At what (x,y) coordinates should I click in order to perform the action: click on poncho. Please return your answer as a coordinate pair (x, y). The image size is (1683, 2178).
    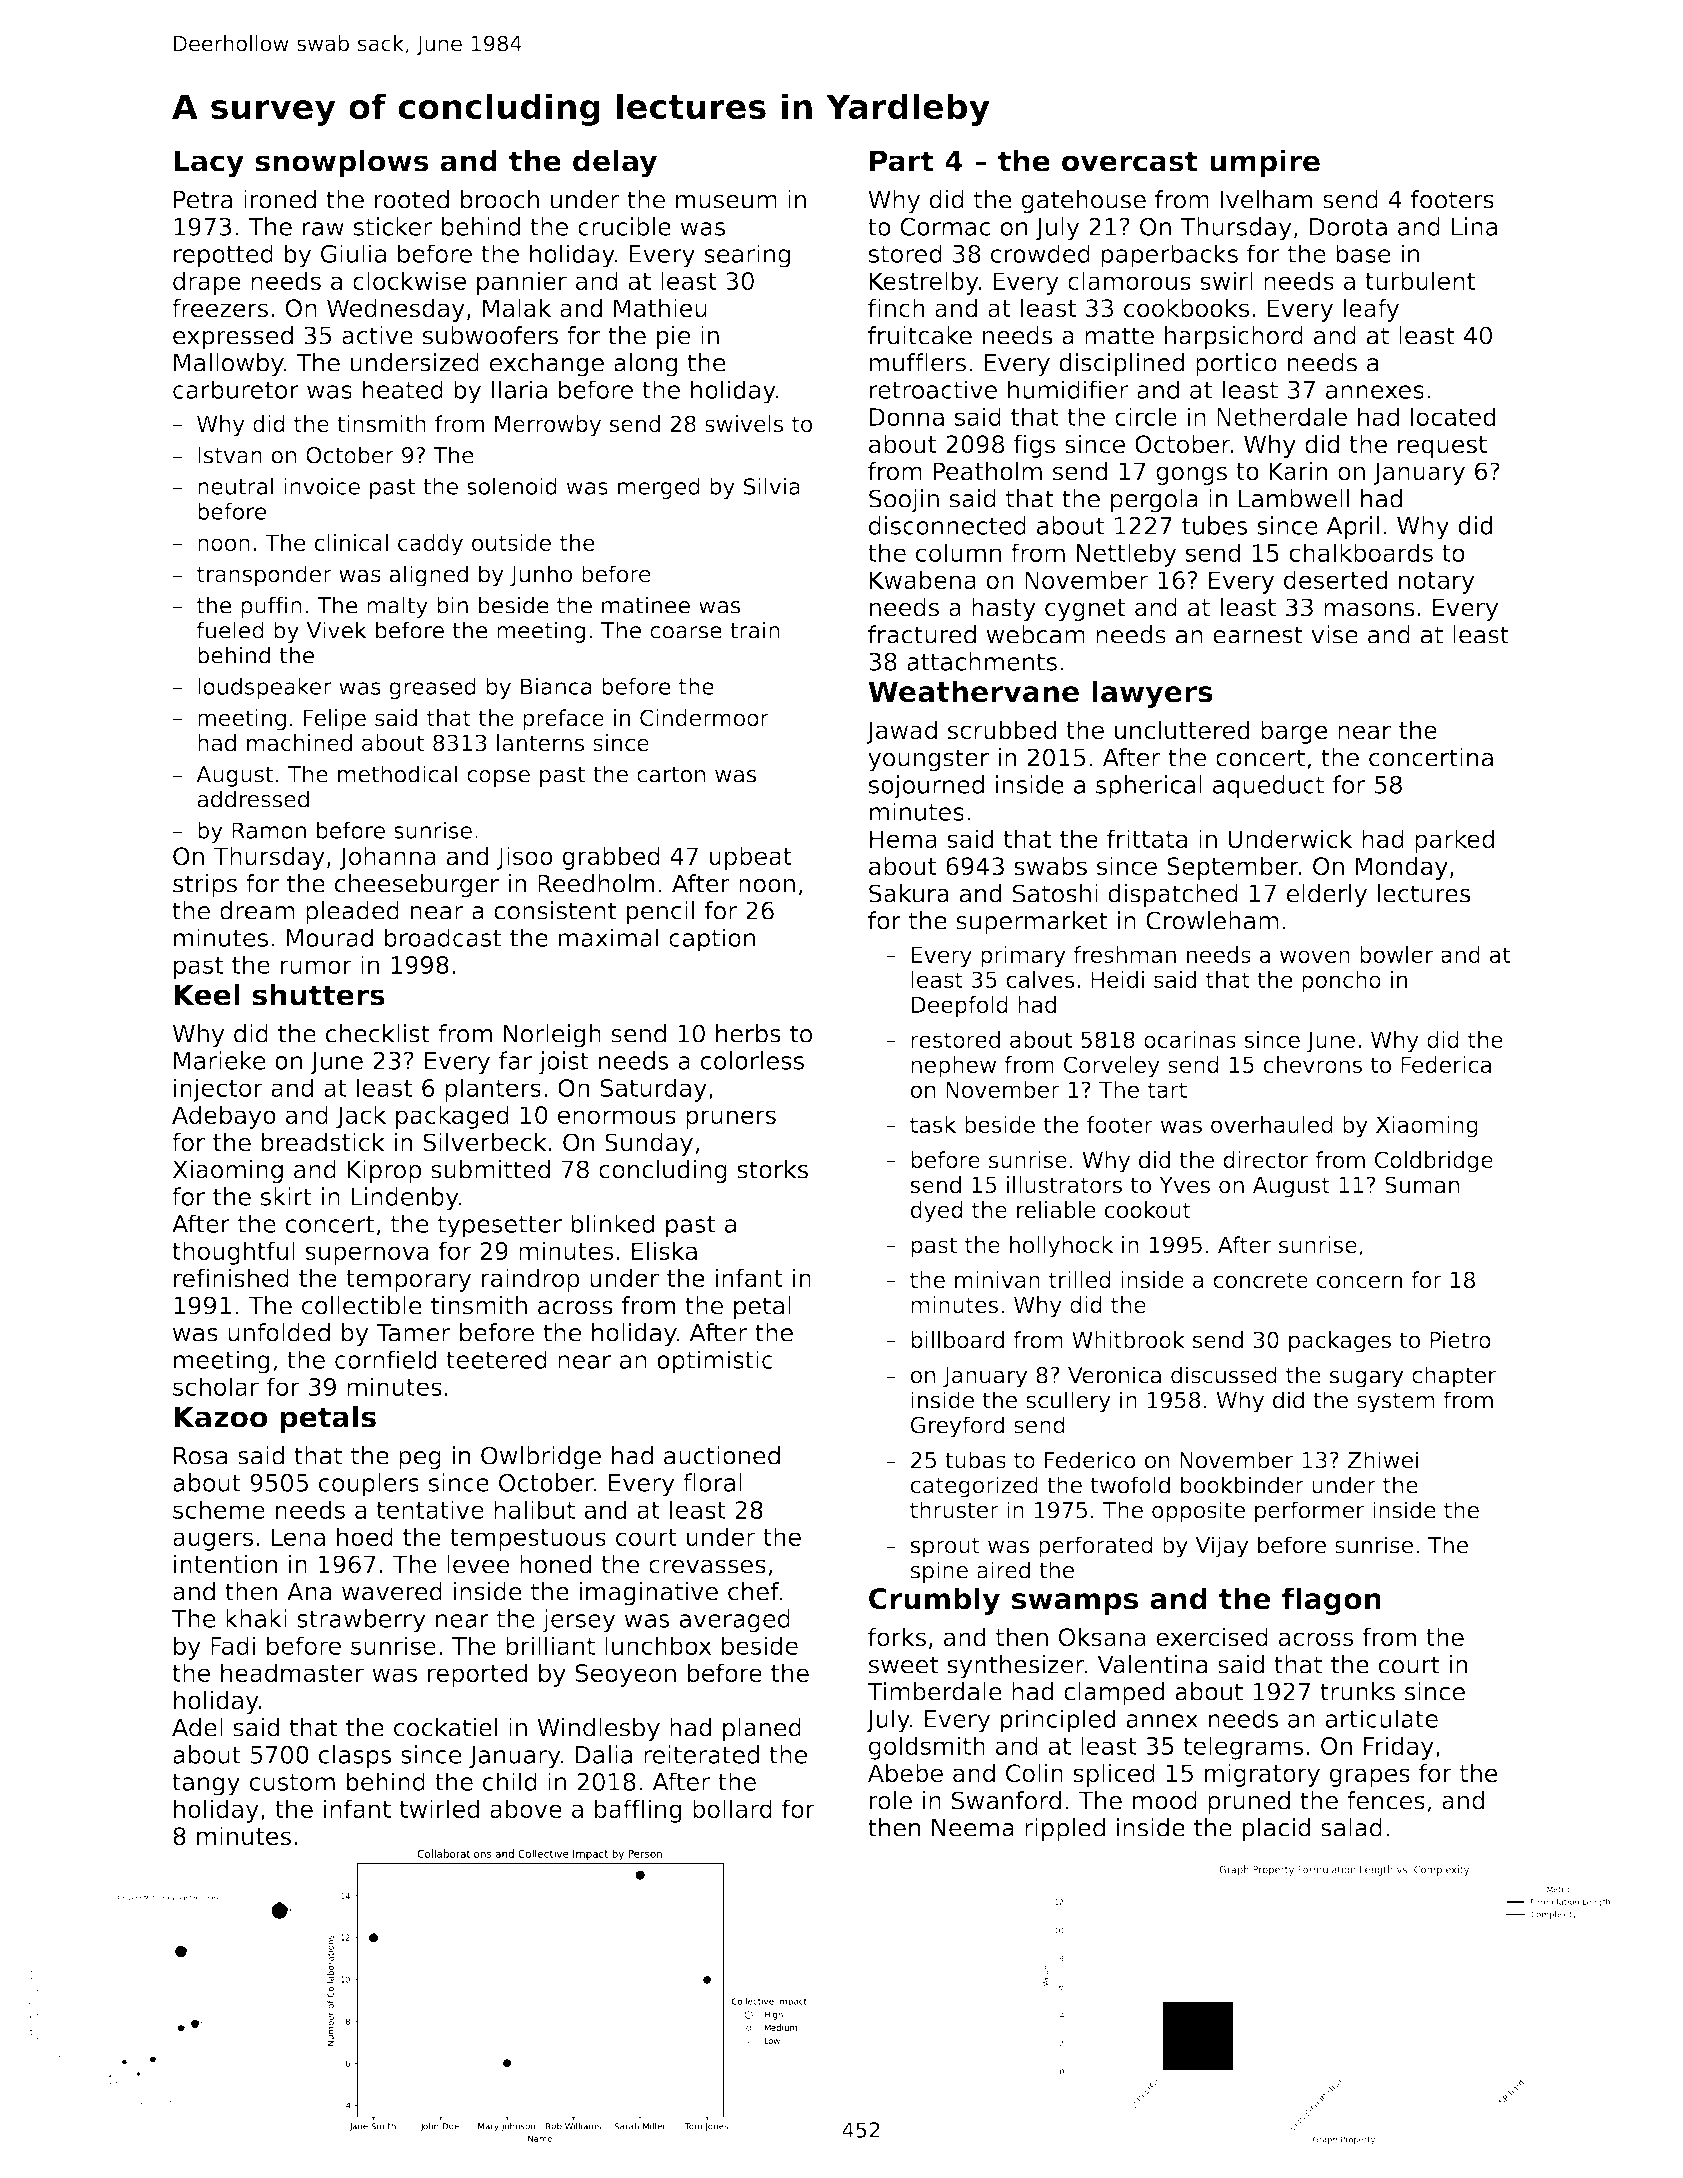
    Looking at the image, I should click on (1341, 982).
